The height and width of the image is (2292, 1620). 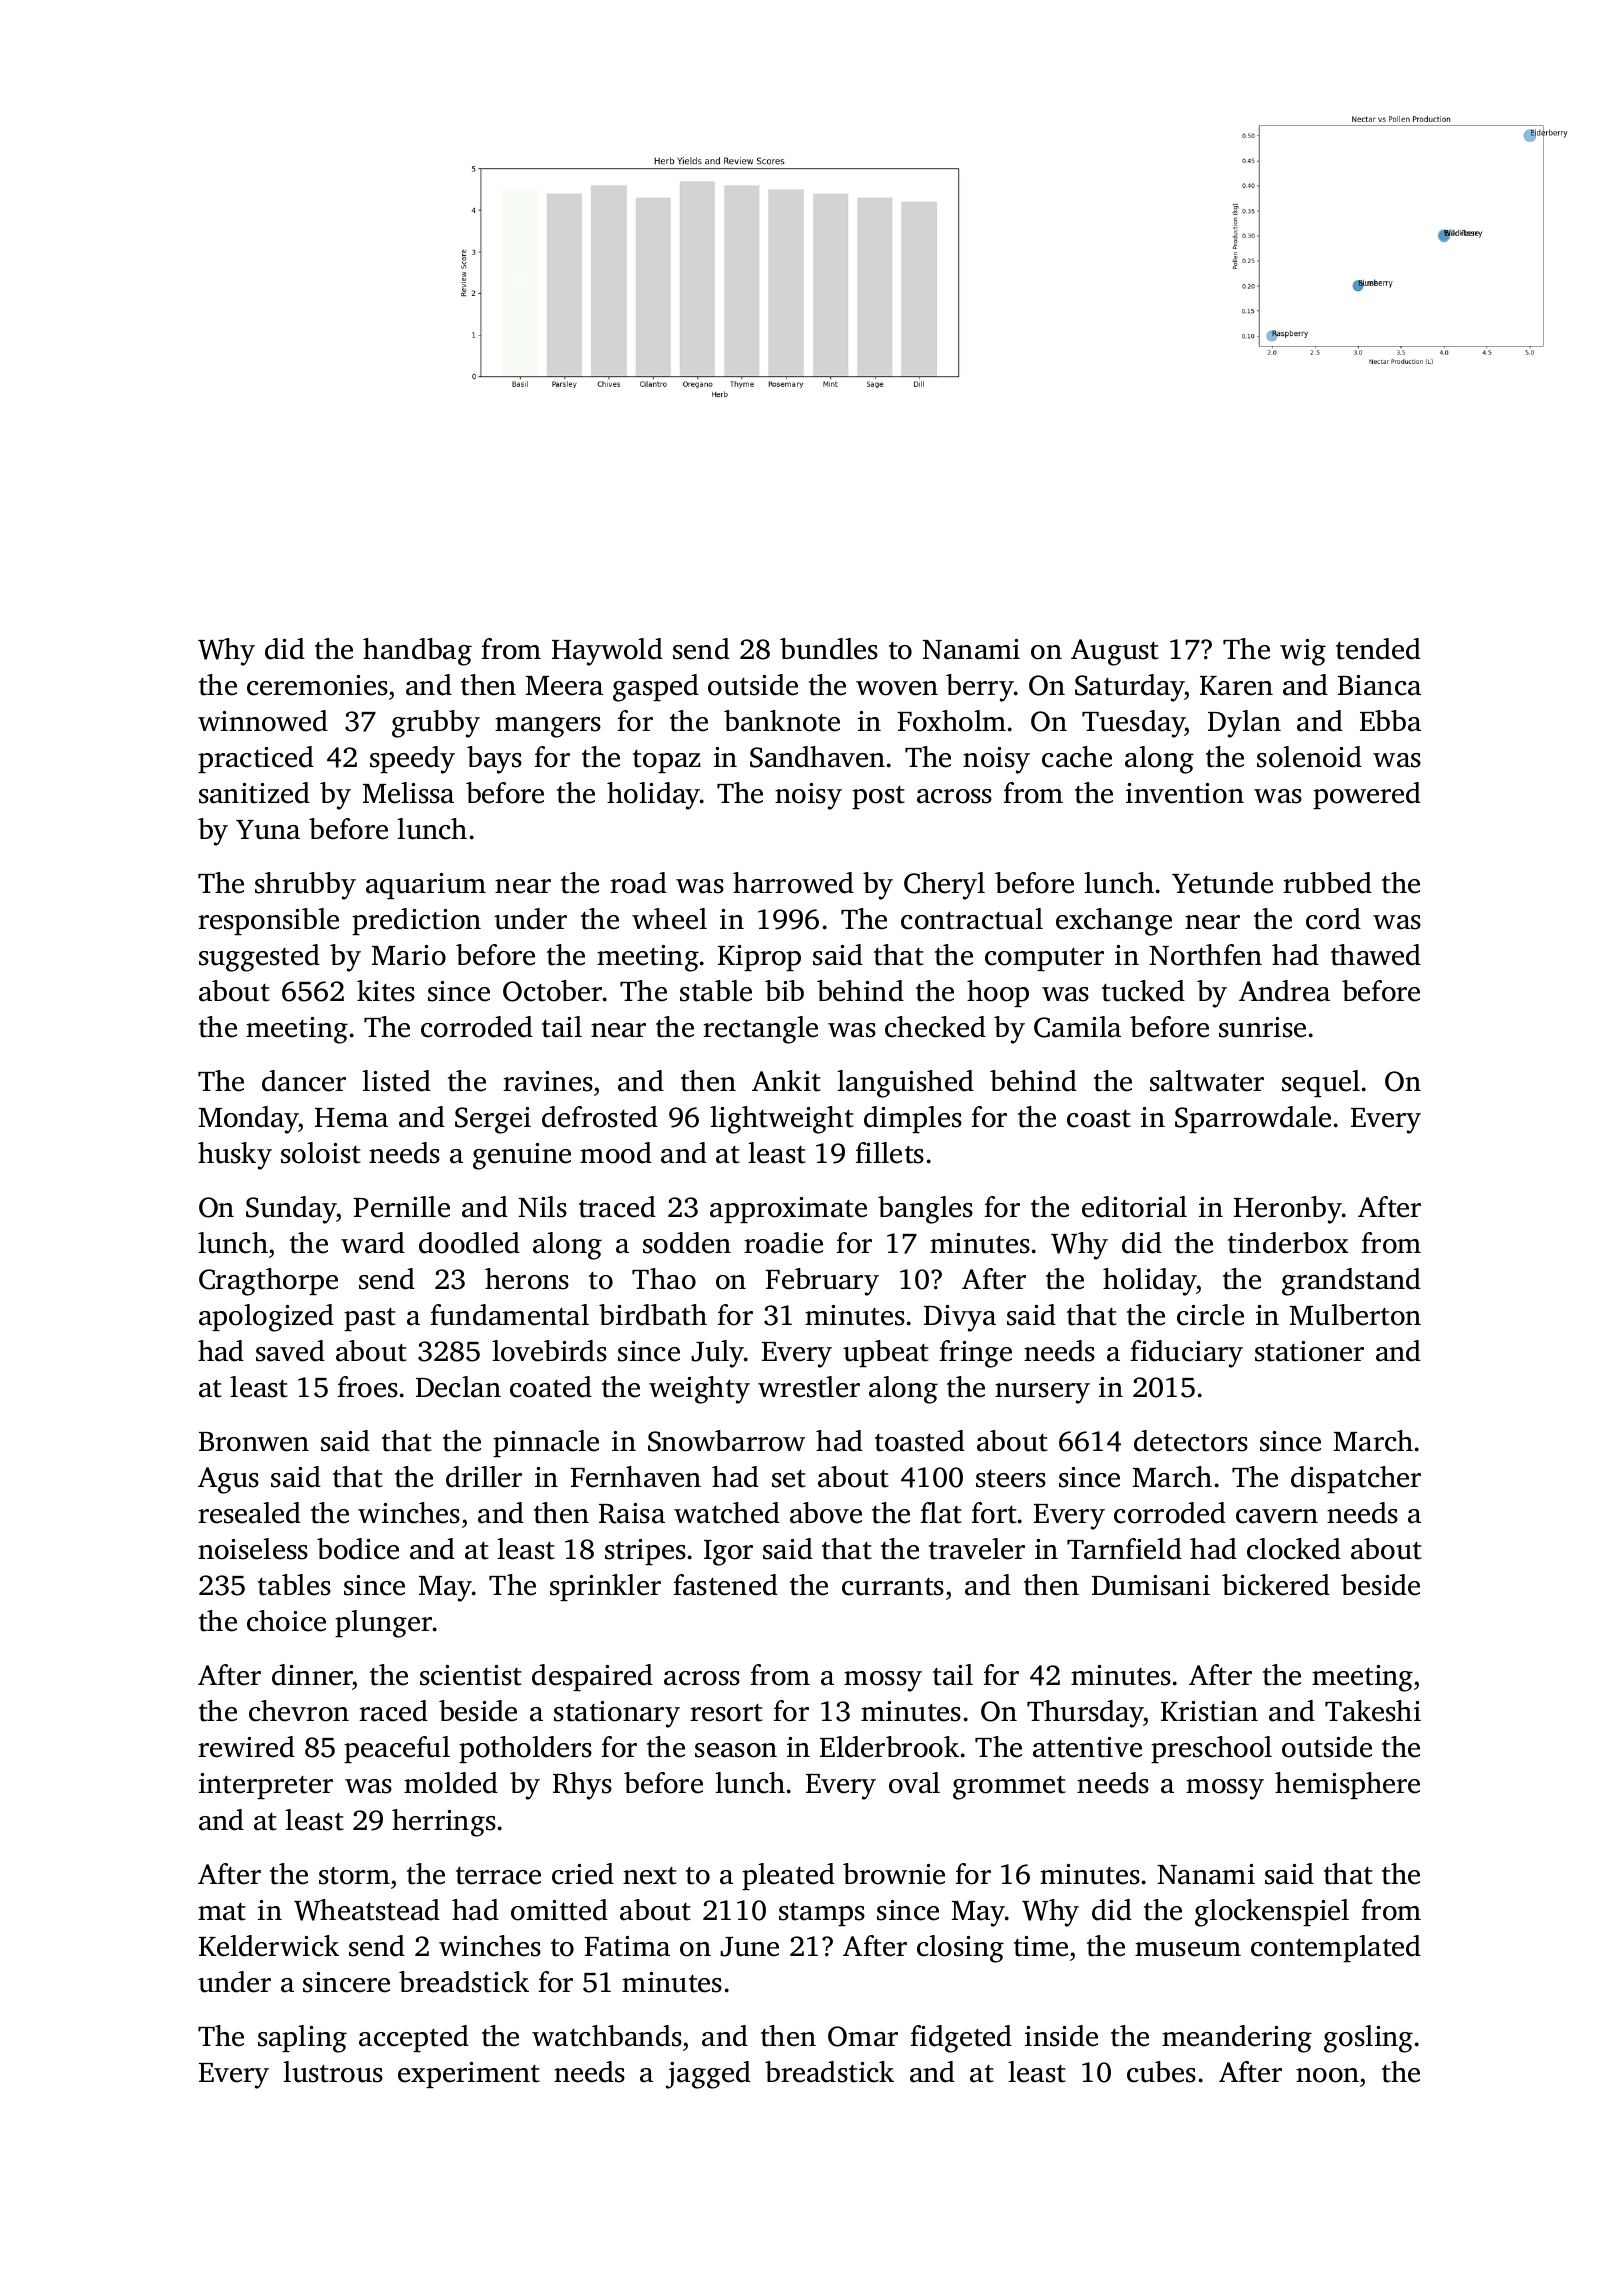 What do you see at coordinates (368, 1387) in the image?
I see `froes` at bounding box center [368, 1387].
